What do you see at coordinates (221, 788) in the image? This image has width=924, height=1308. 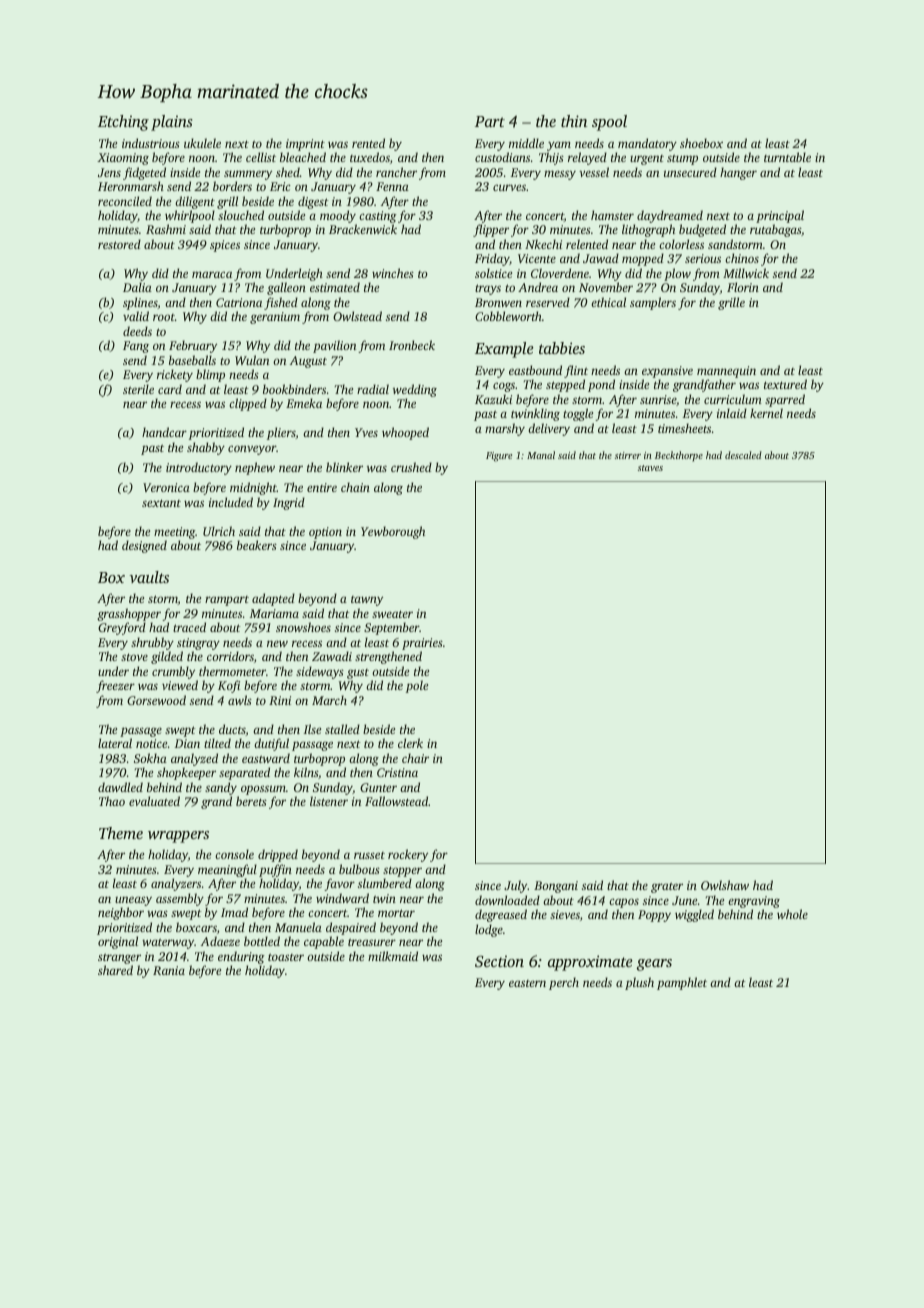 I see `sandy` at bounding box center [221, 788].
